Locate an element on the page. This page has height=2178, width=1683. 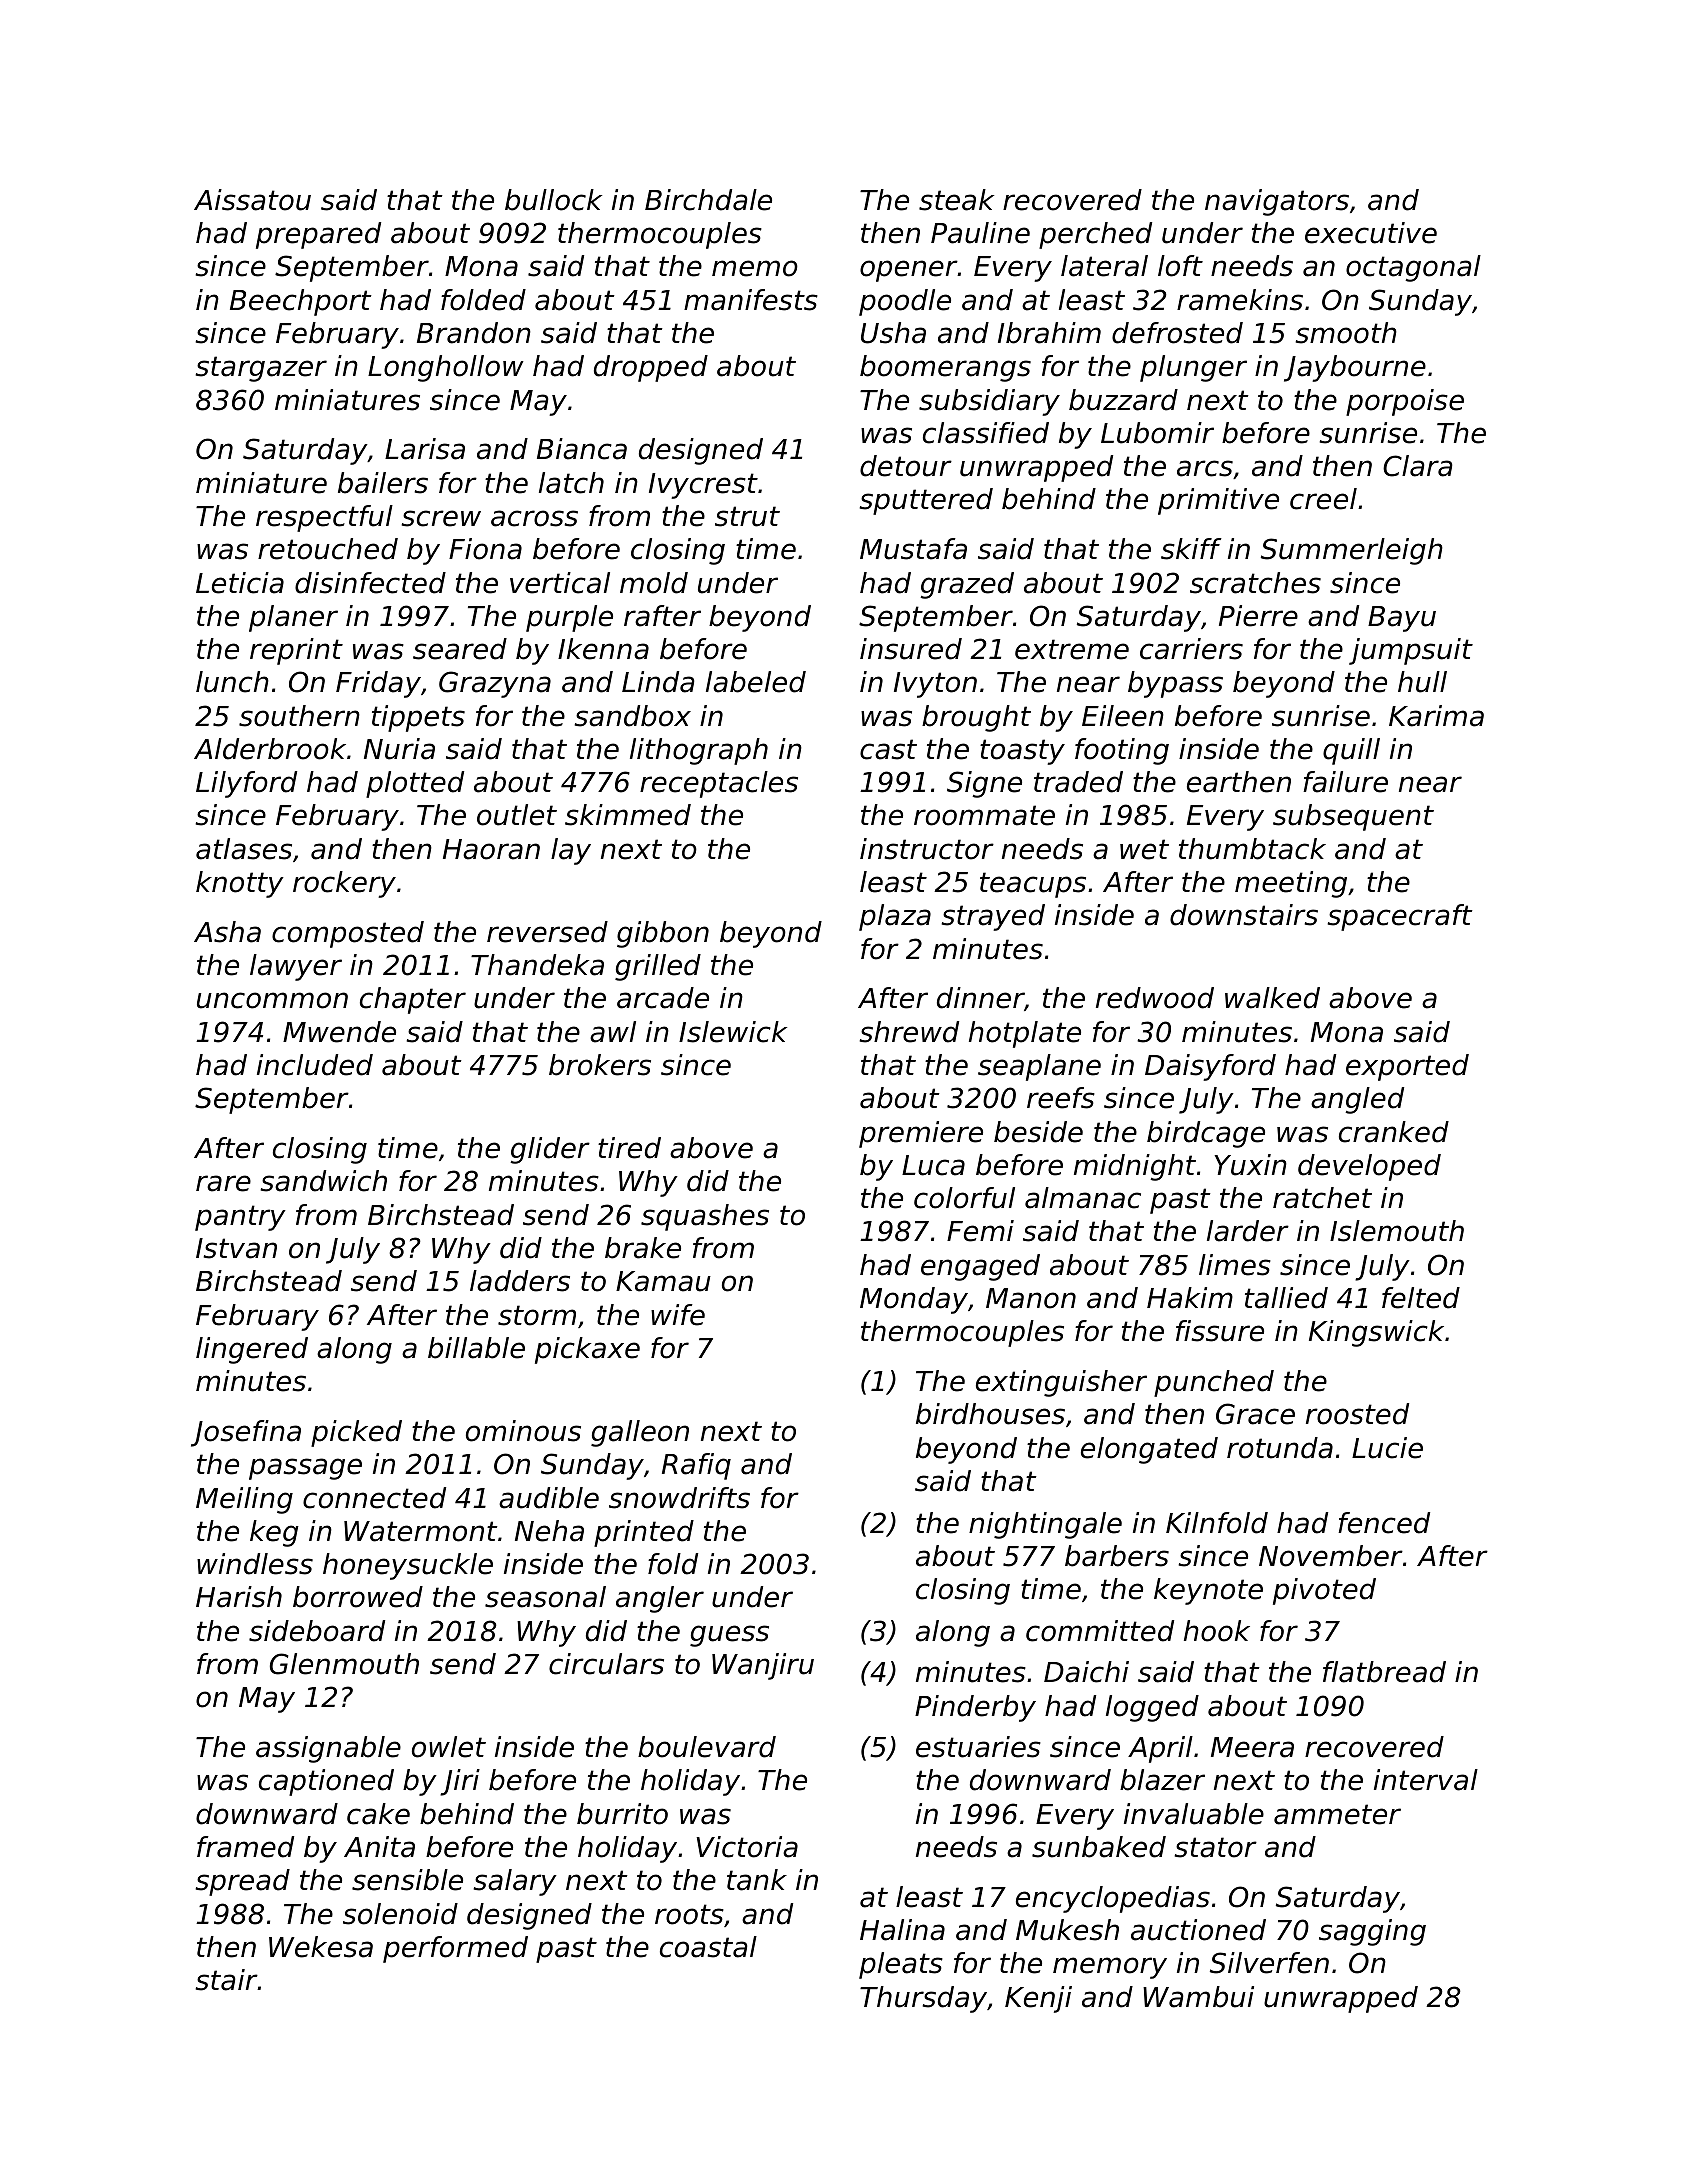
creel is located at coordinates (1323, 499).
